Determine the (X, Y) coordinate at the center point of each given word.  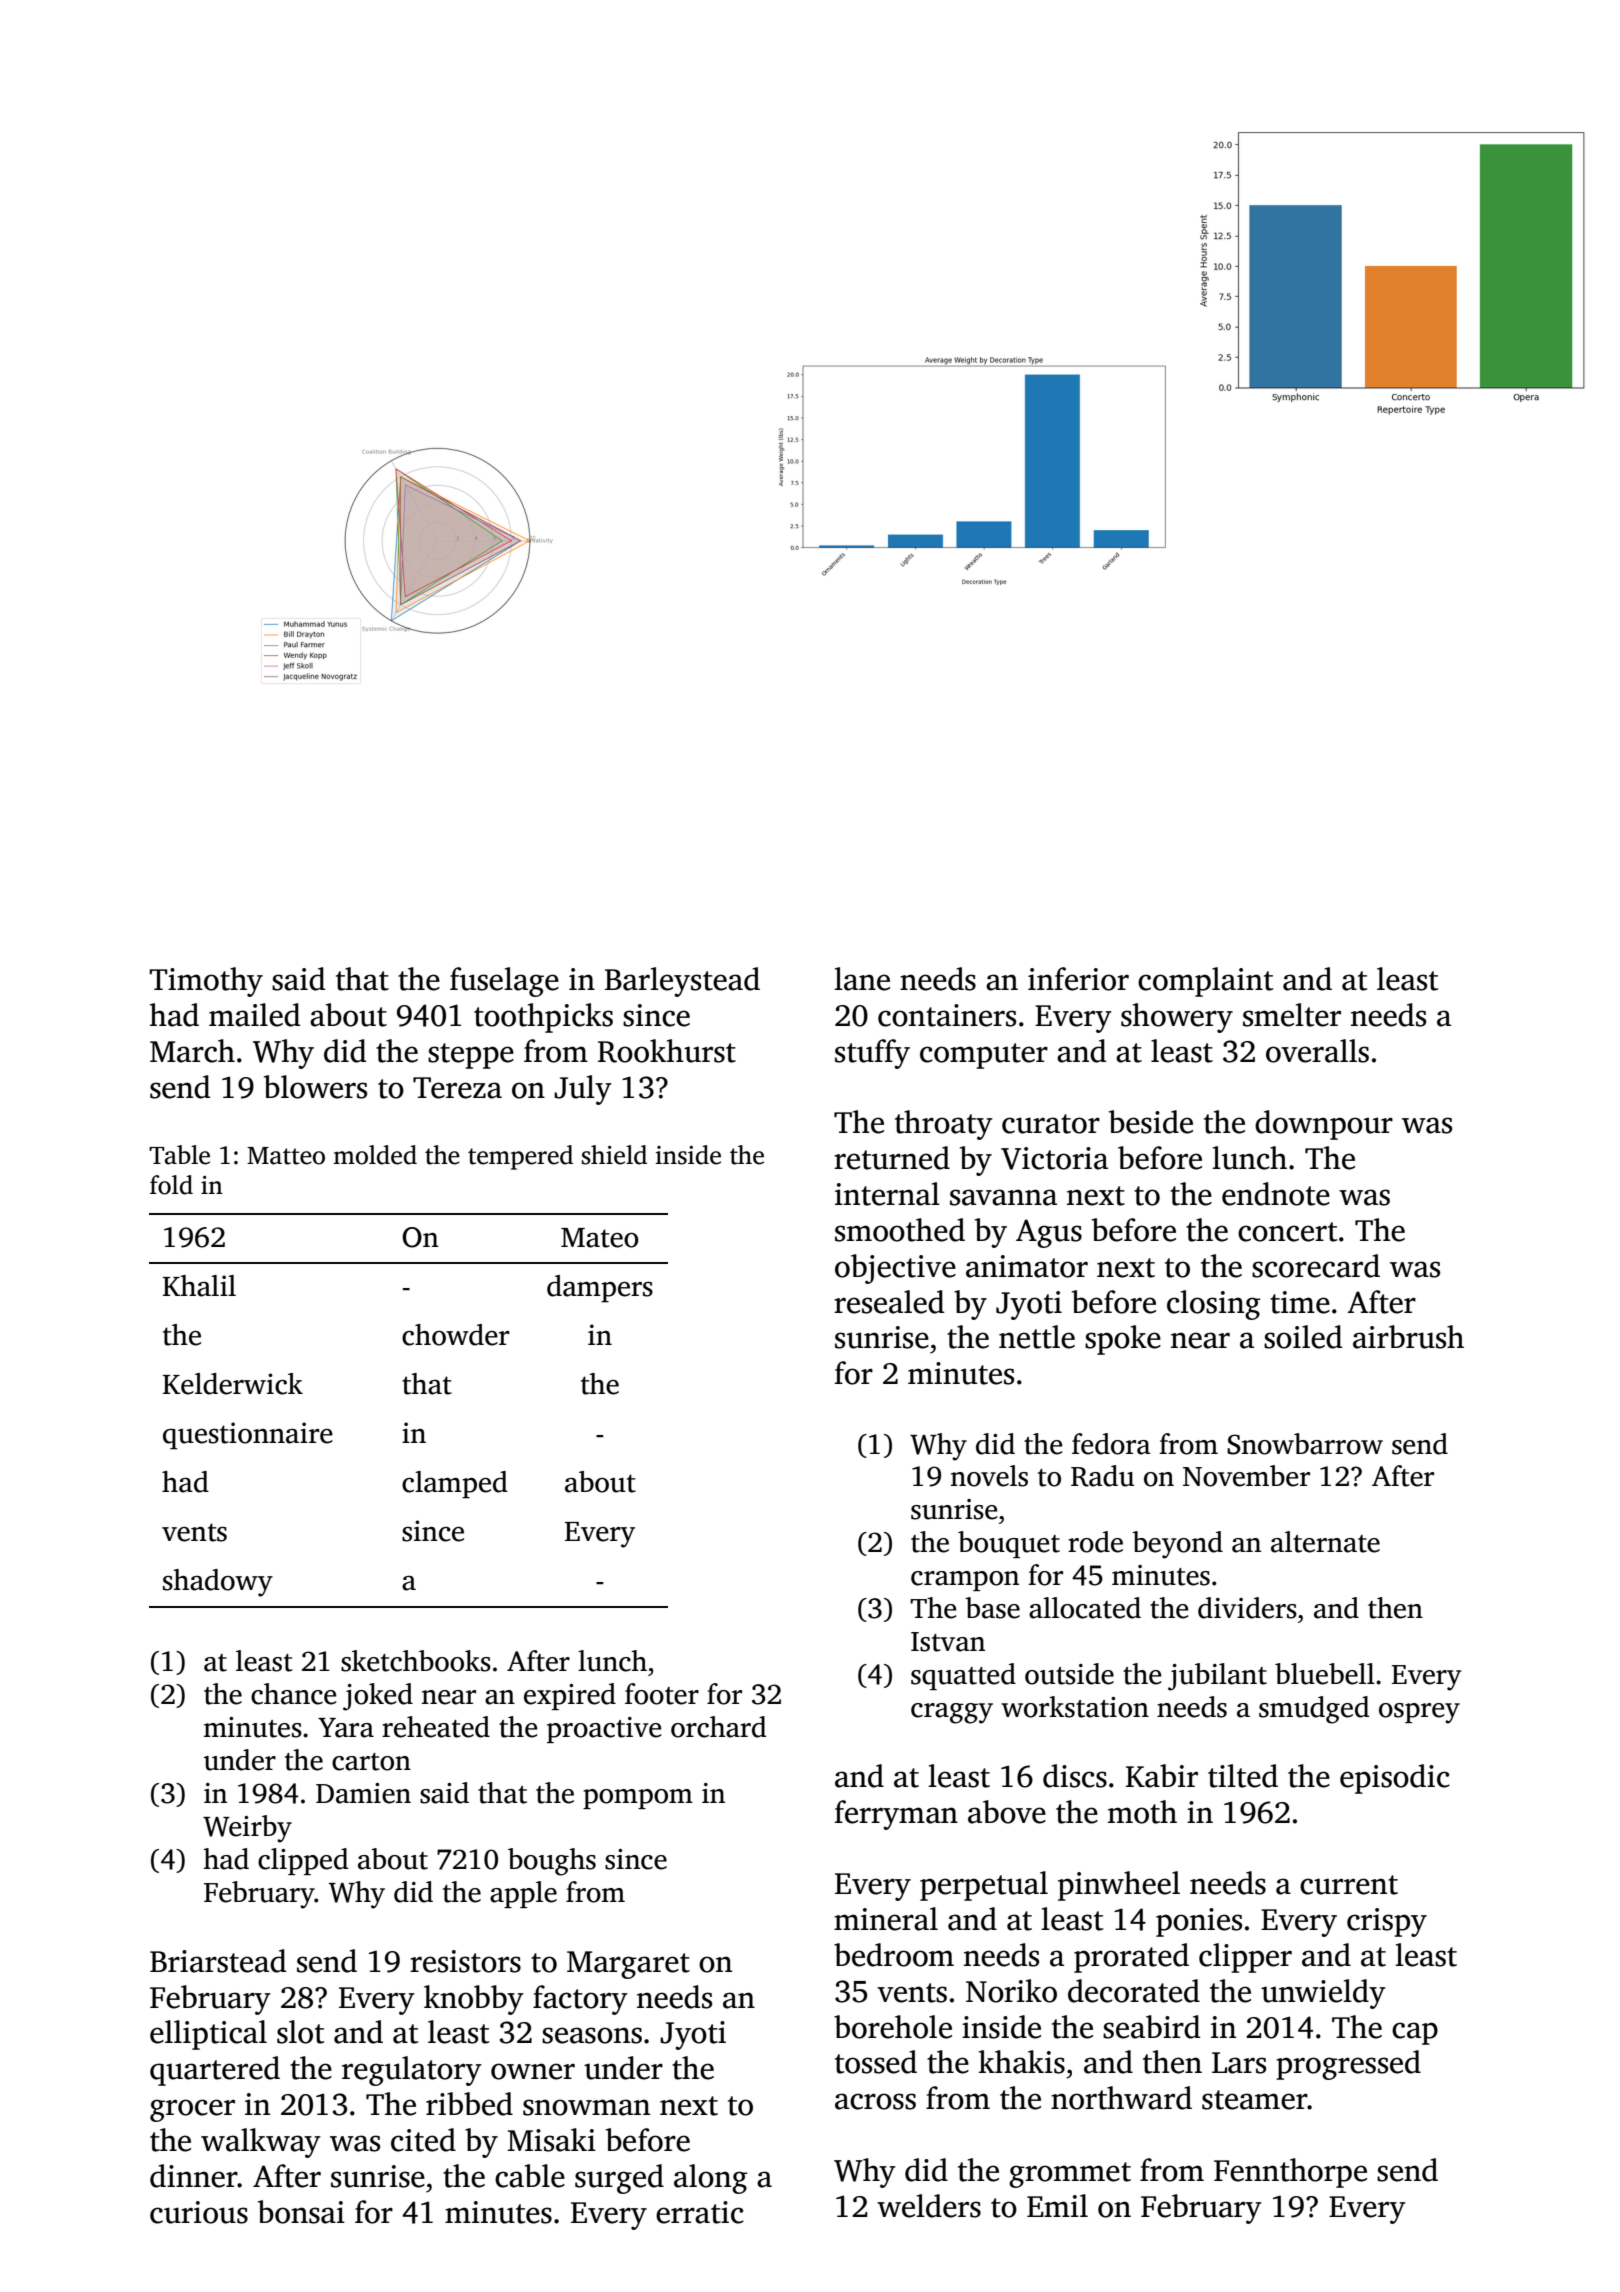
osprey (1419, 1713)
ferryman (896, 1815)
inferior (1078, 979)
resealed (889, 1302)
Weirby (247, 1829)
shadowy (218, 1583)
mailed (254, 1015)
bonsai (301, 2212)
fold (171, 1185)
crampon (965, 1581)
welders (929, 2206)
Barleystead (682, 982)
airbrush (1408, 1337)
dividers (1247, 1608)
